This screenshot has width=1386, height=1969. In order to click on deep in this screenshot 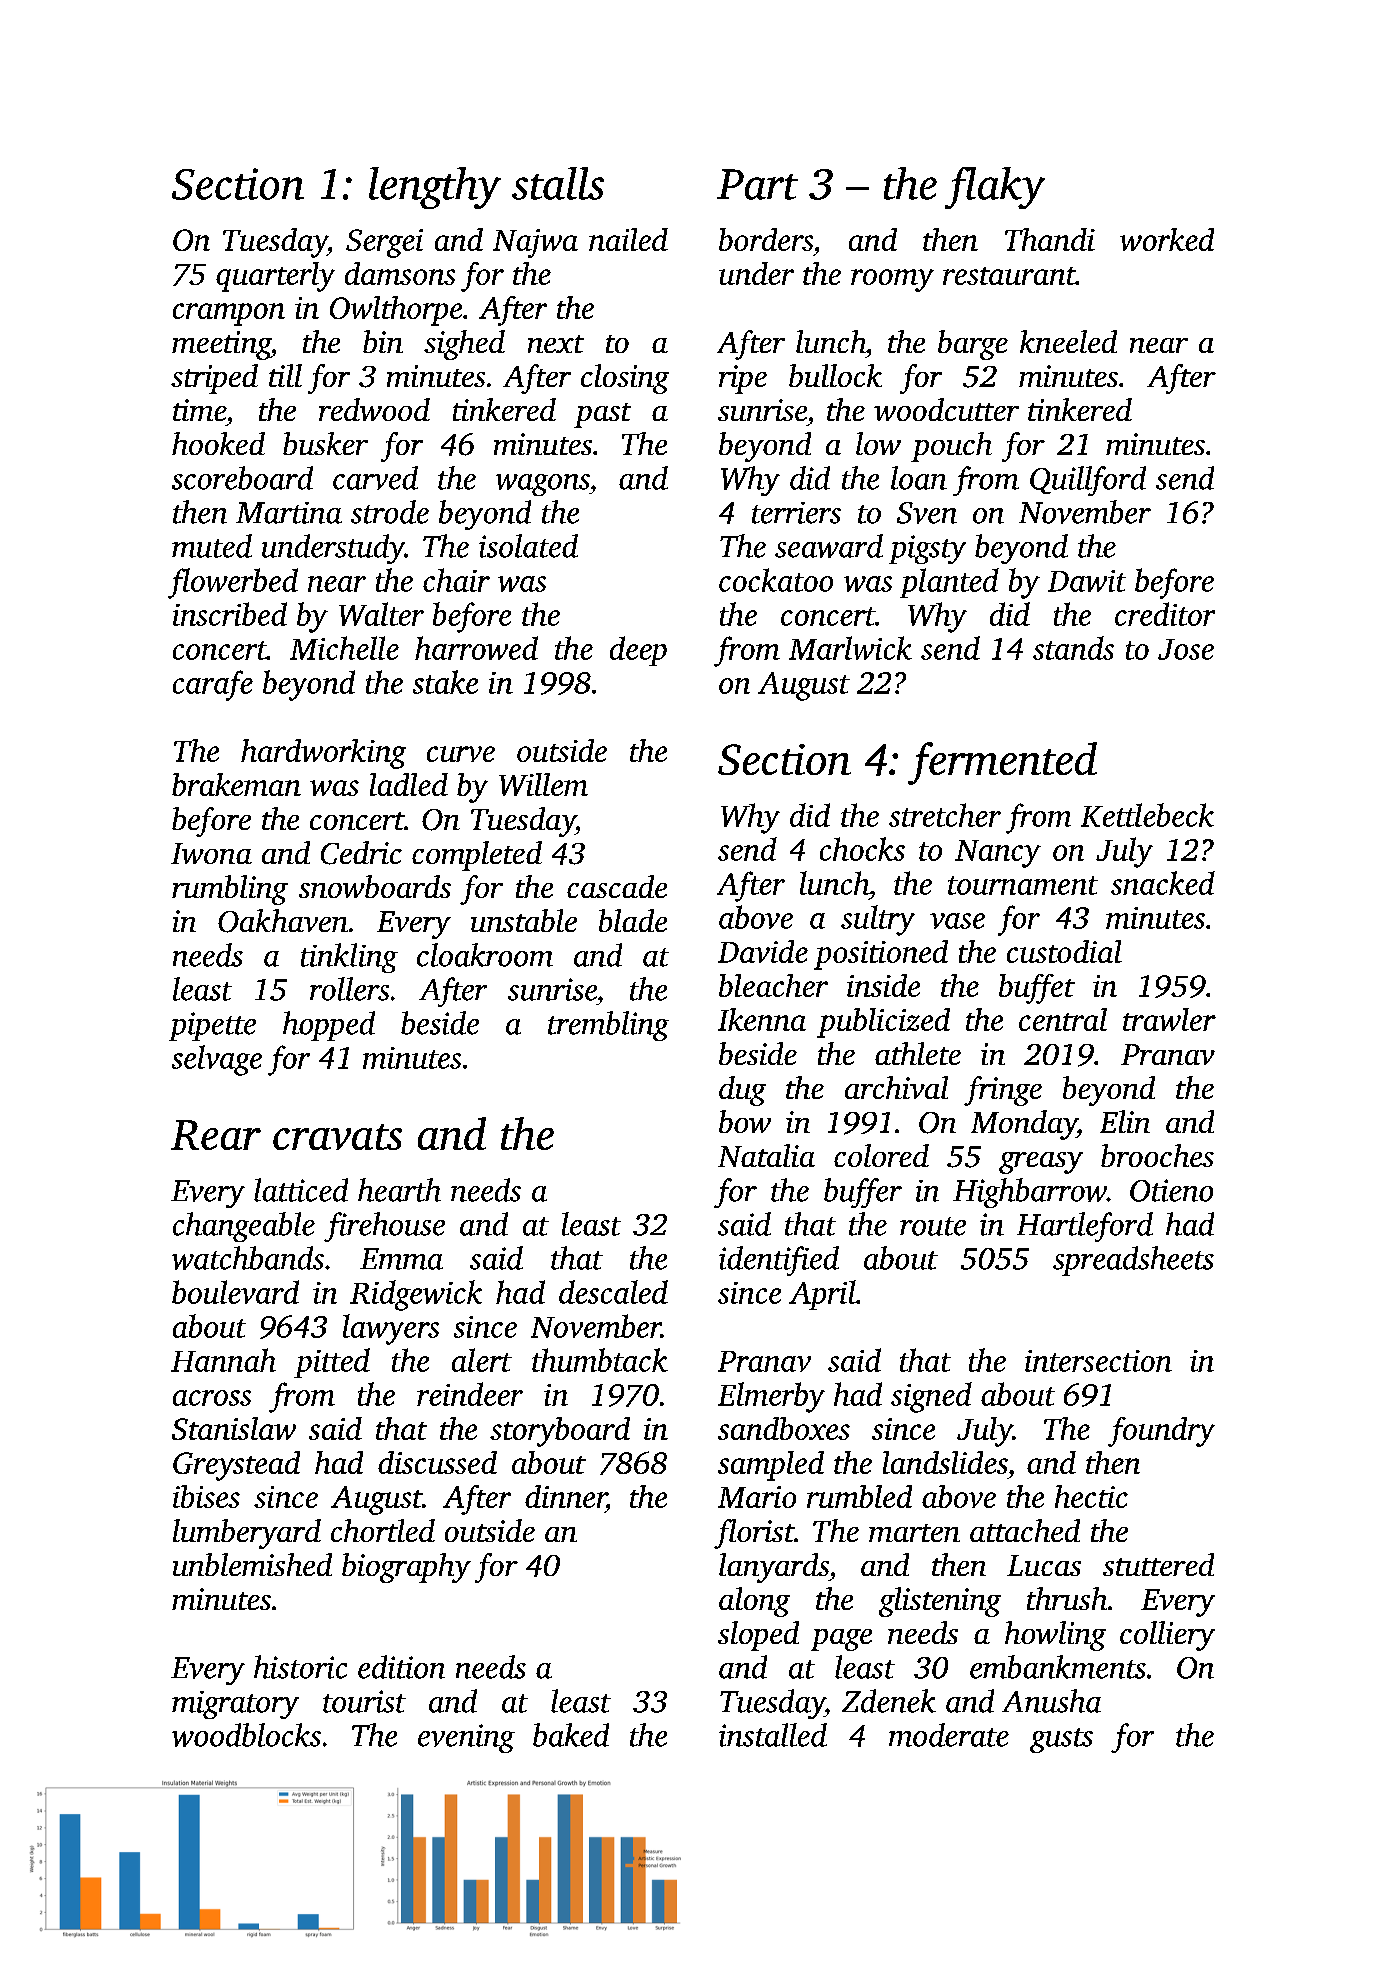, I will do `click(638, 651)`.
